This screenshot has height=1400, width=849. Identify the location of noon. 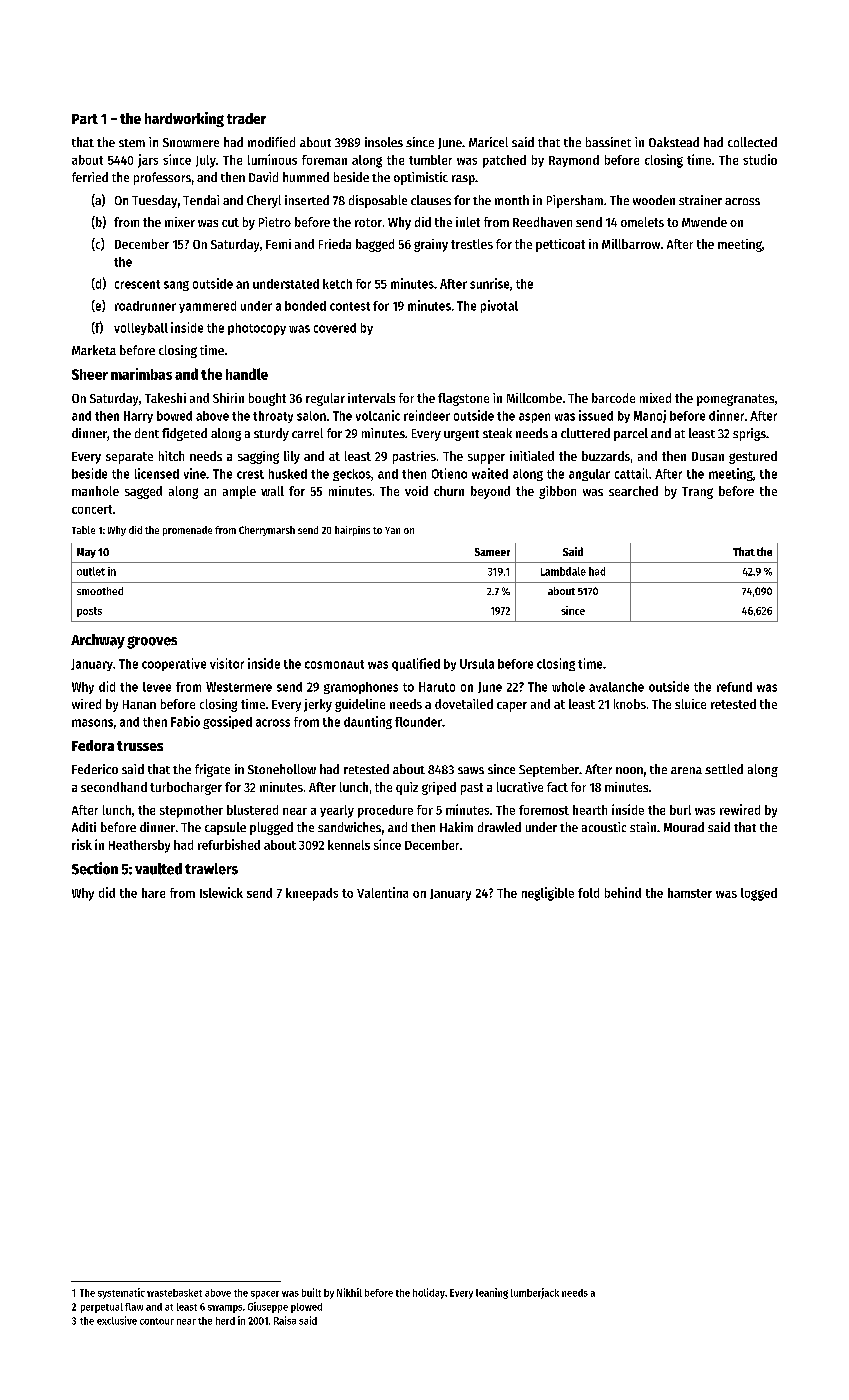
(629, 770).
